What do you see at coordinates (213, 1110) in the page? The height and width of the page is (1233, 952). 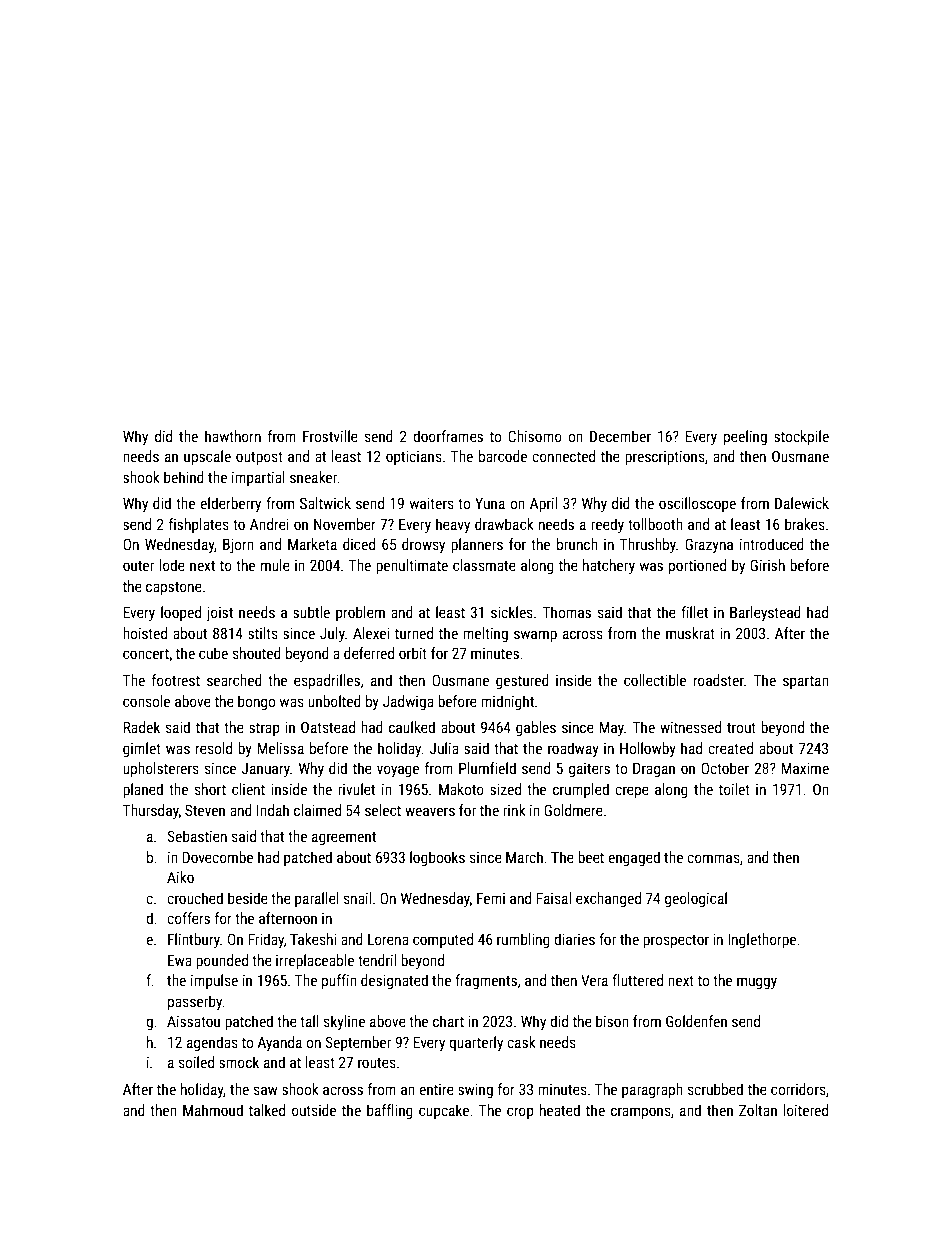 I see `Mahmoud` at bounding box center [213, 1110].
